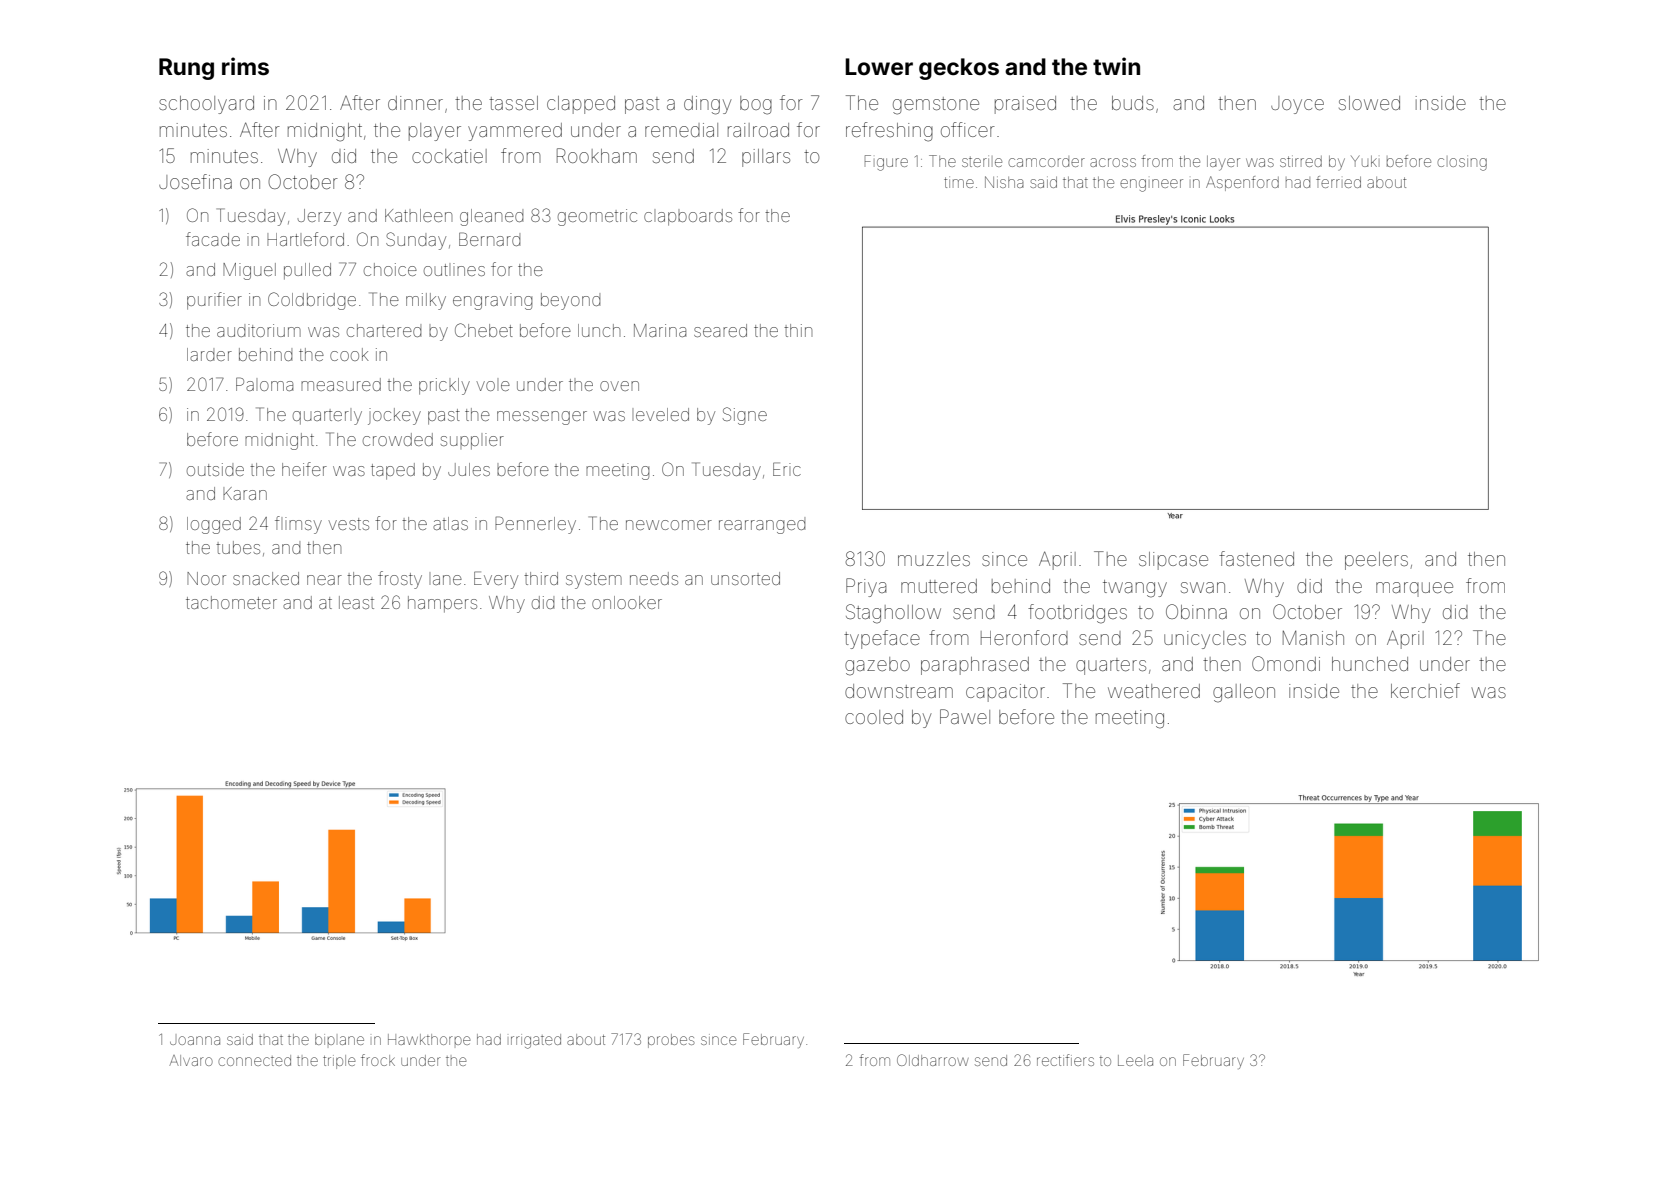 This image has width=1665, height=1177. I want to click on thin, so click(798, 330).
